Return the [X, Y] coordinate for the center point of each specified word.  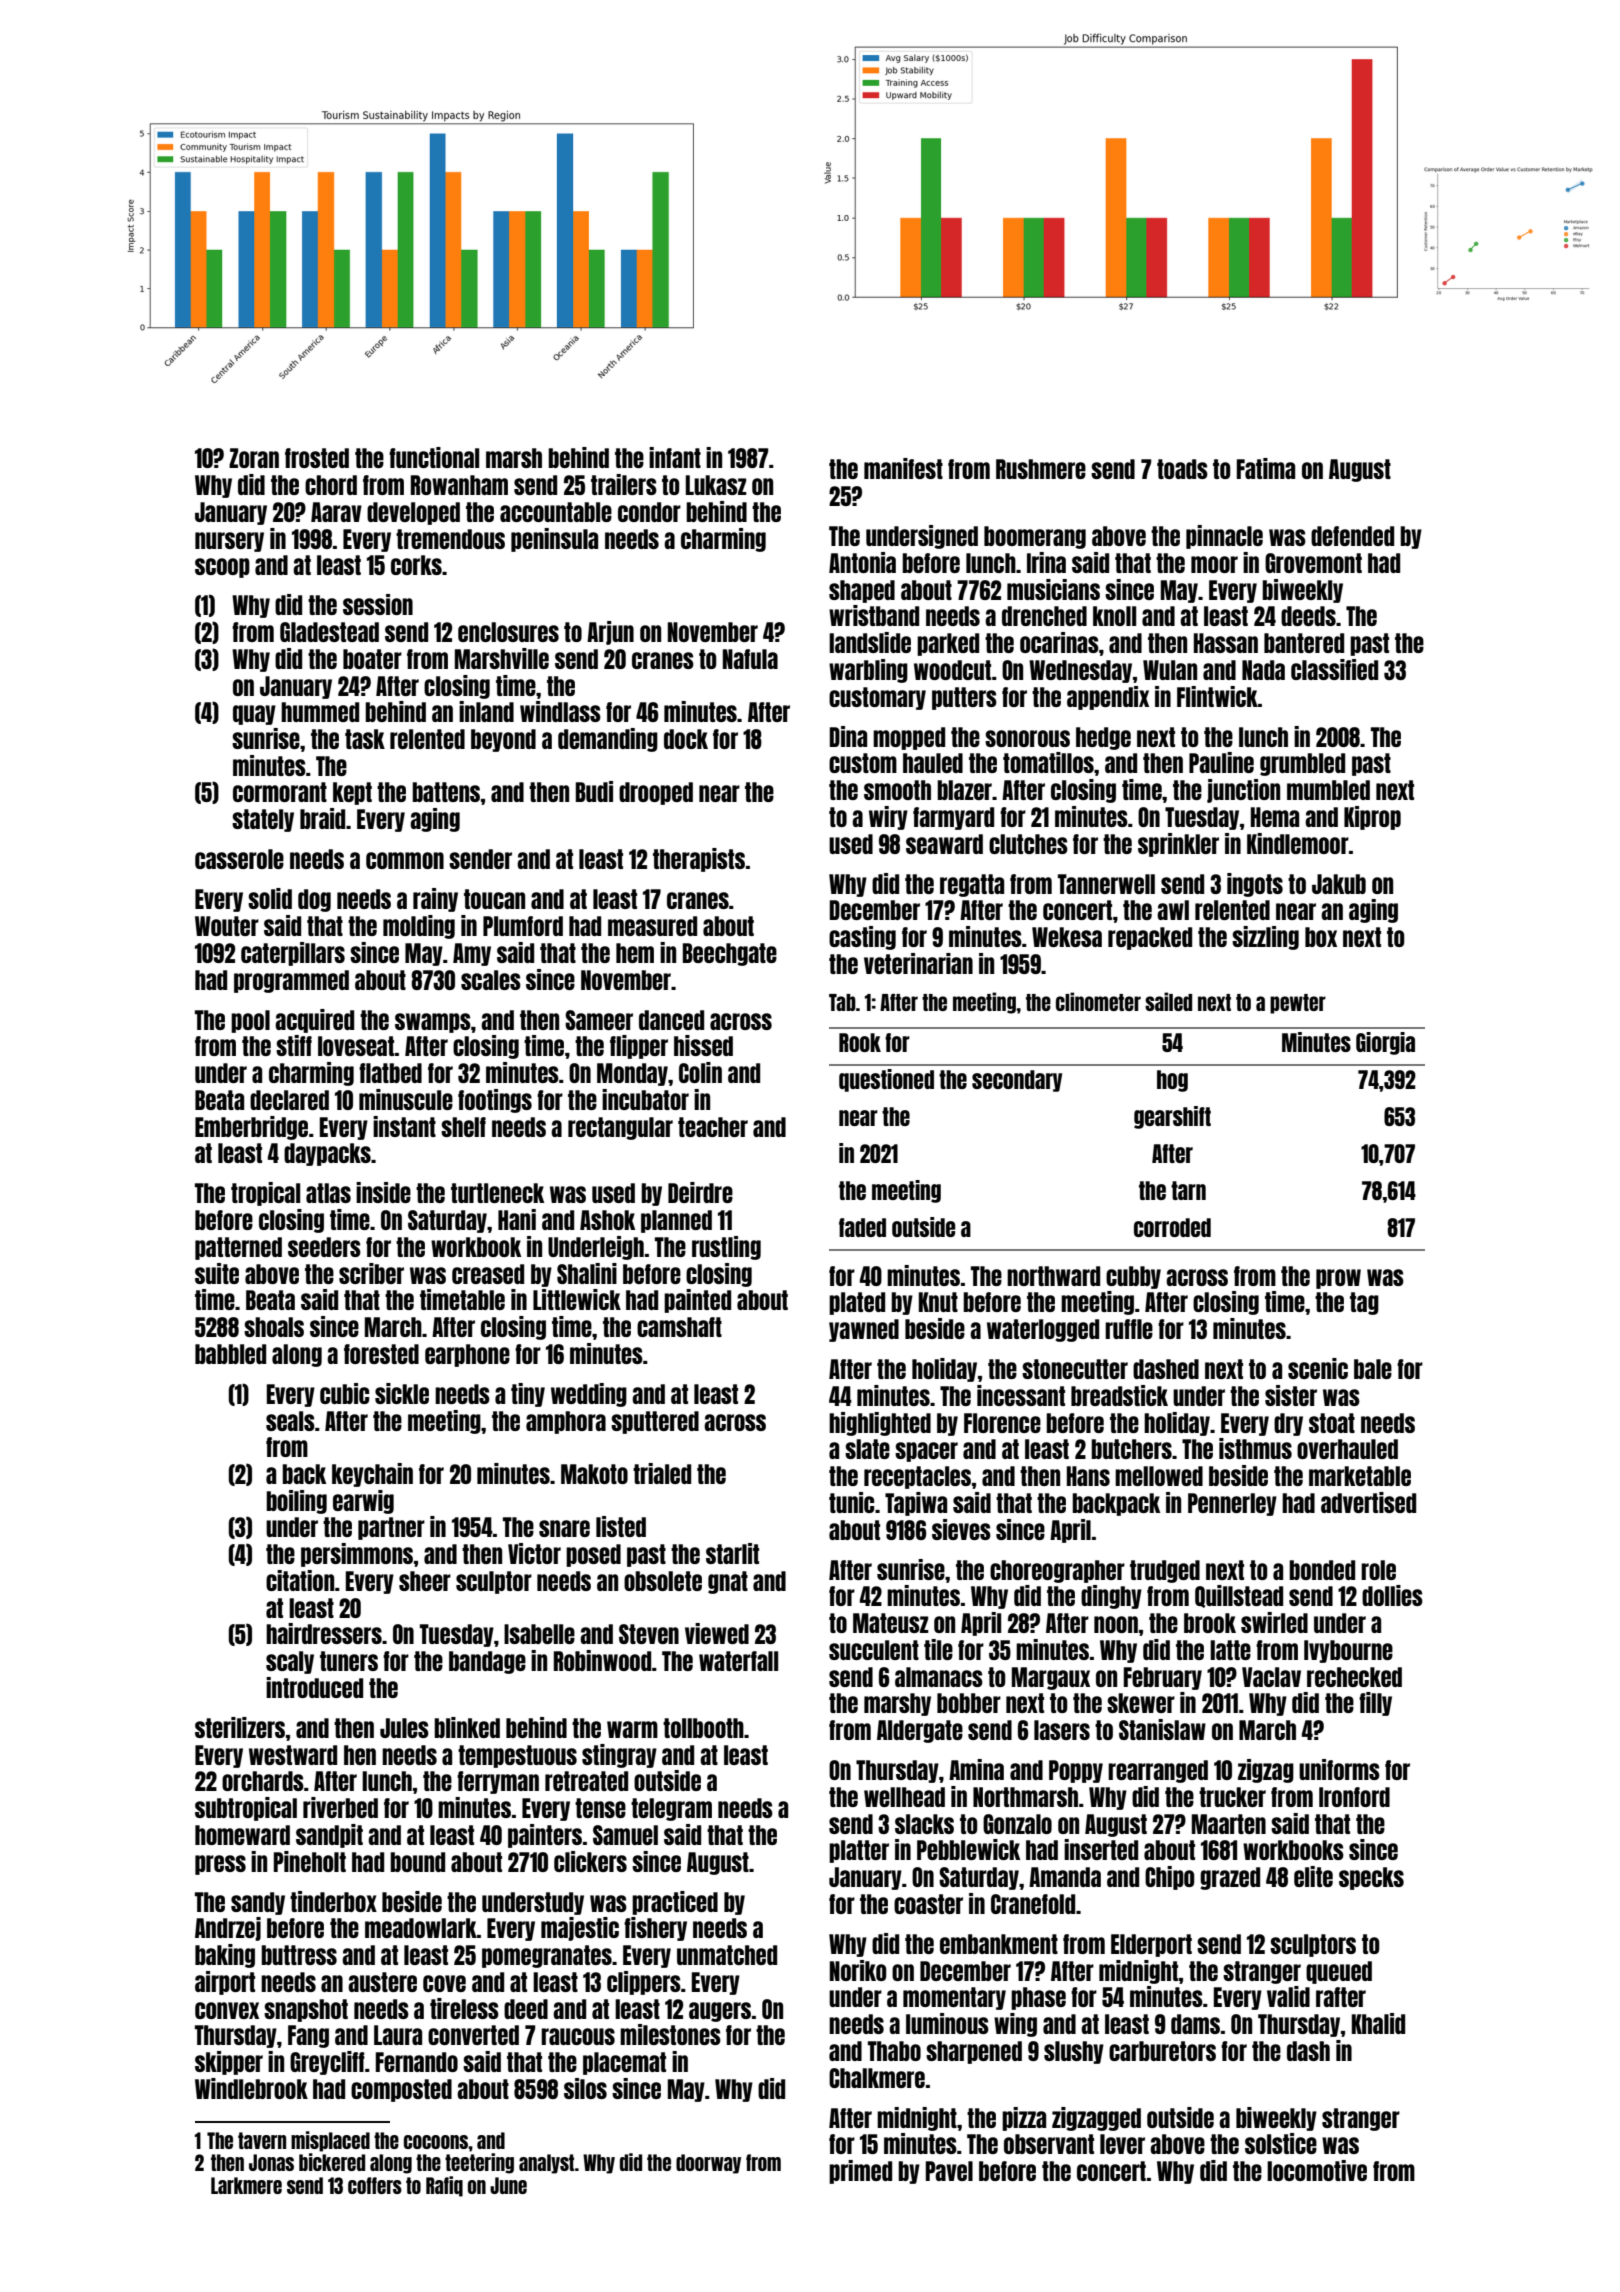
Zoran [254, 458]
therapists [699, 860]
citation [300, 1580]
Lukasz [716, 485]
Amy [472, 954]
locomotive [1317, 2170]
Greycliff [327, 2063]
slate [867, 1449]
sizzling [1265, 938]
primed [860, 2172]
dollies [1392, 1595]
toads [1182, 469]
